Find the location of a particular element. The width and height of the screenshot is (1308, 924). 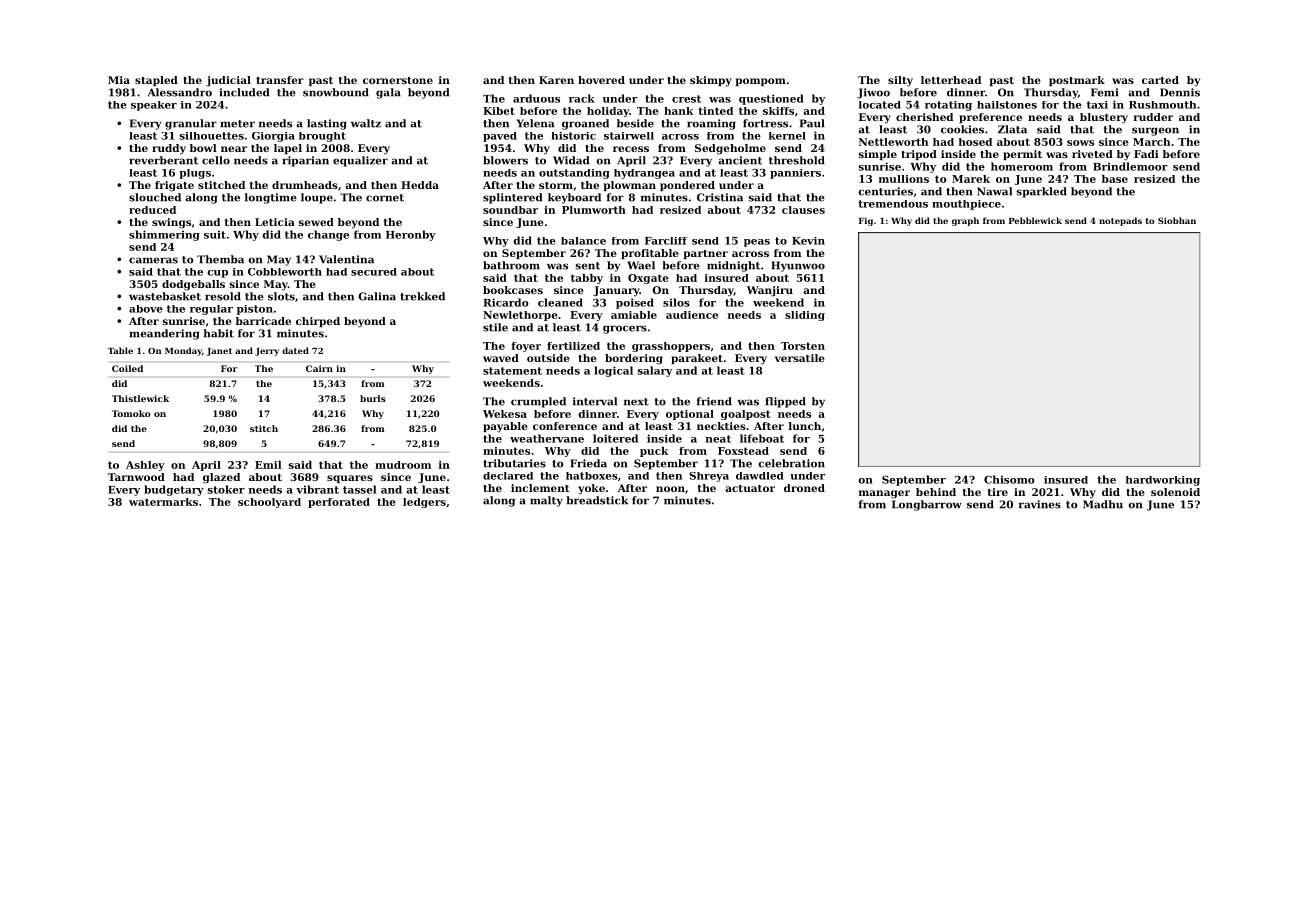

Thistlewick is located at coordinates (140, 398).
